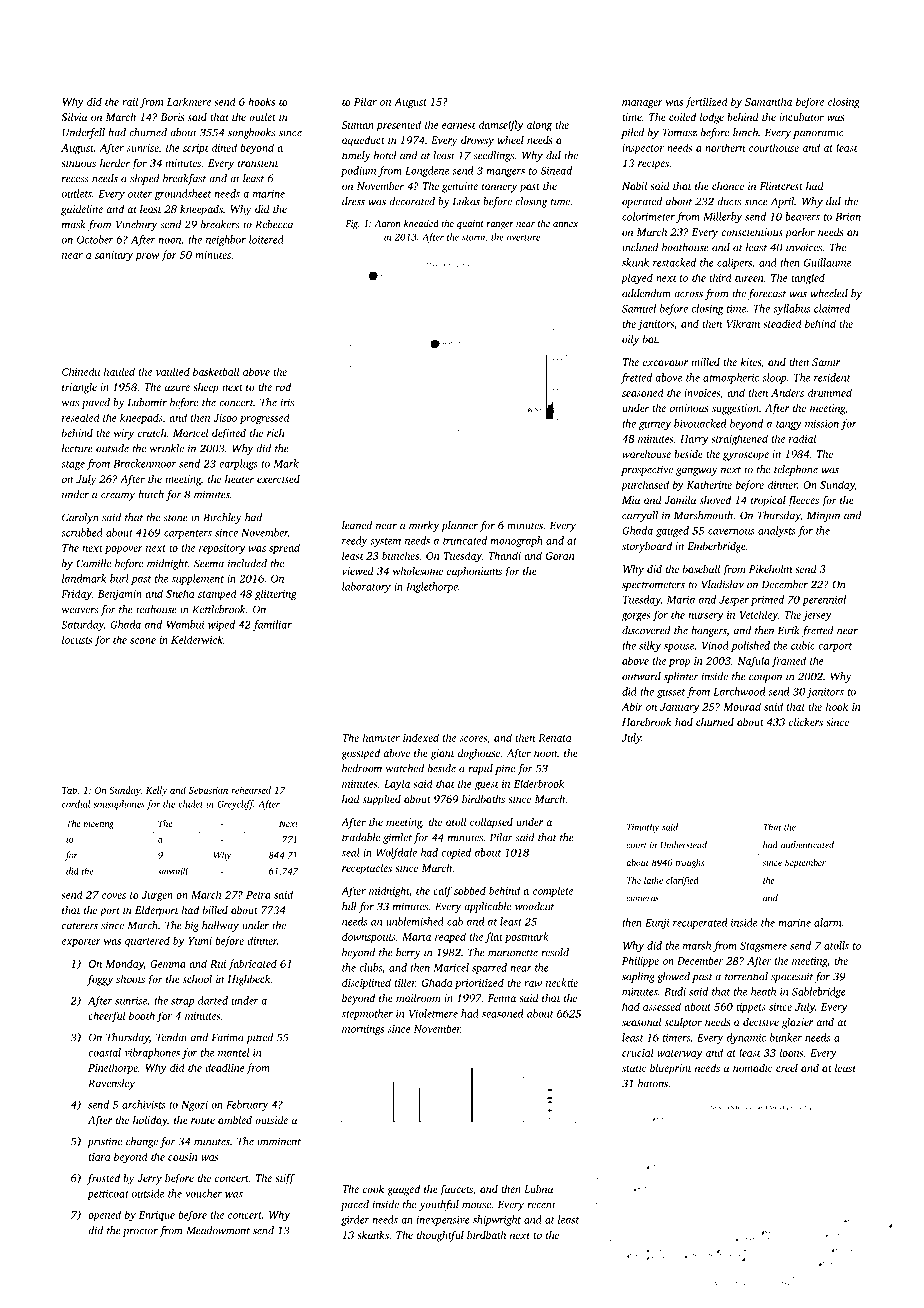  What do you see at coordinates (806, 721) in the screenshot?
I see `clickers` at bounding box center [806, 721].
